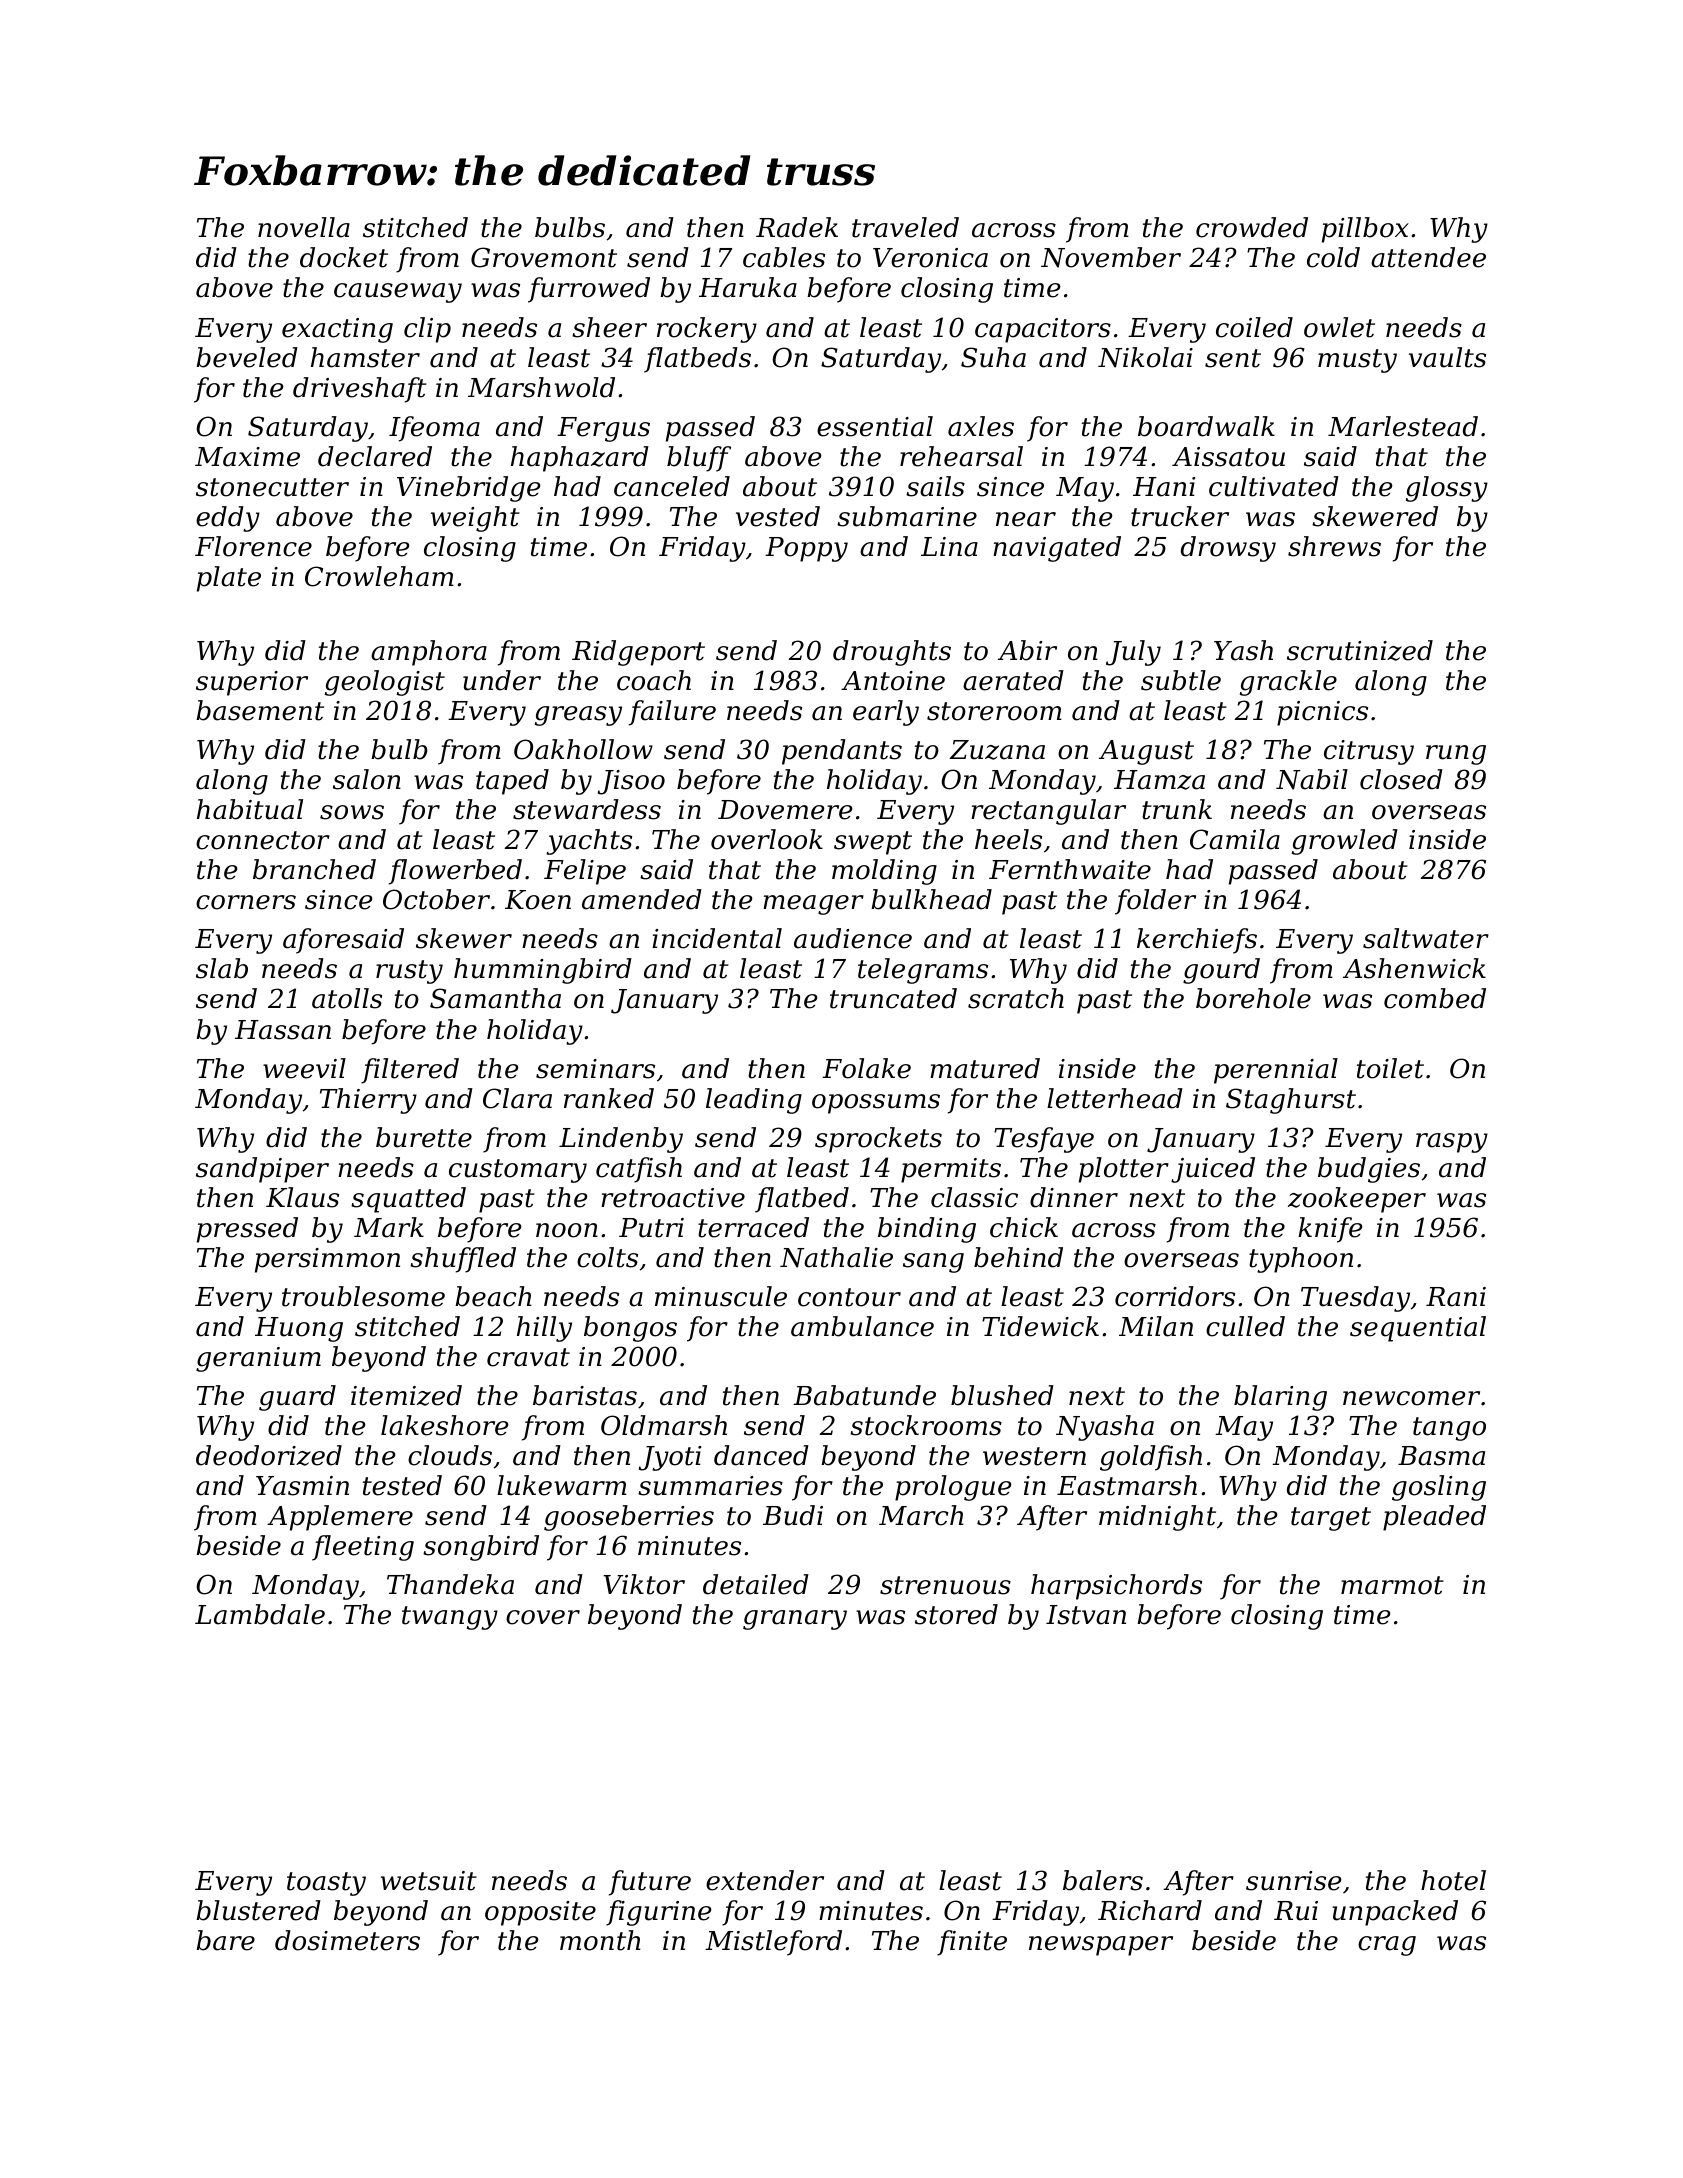  Describe the element at coordinates (773, 1943) in the image. I see `Mistleford` at that location.
